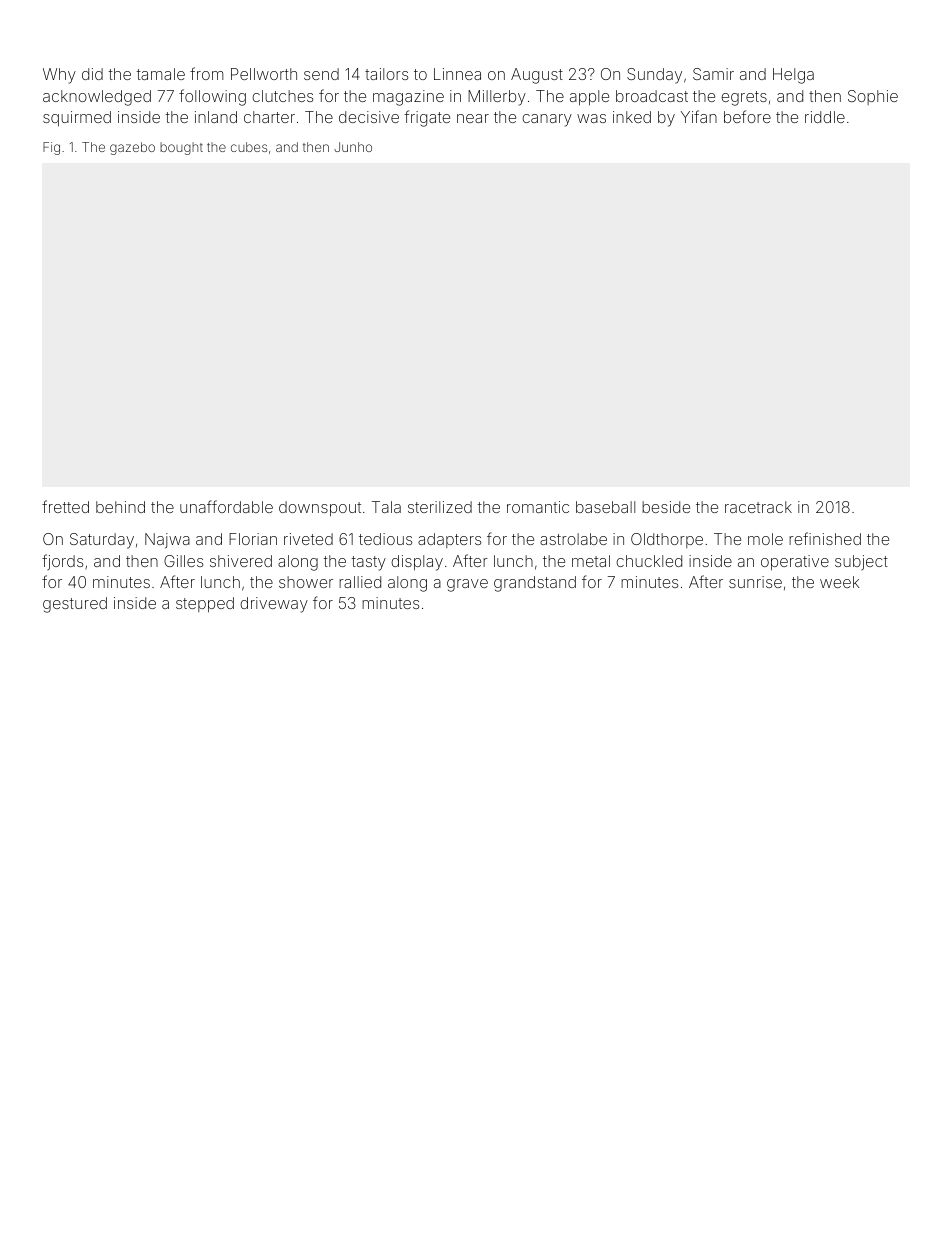  What do you see at coordinates (65, 506) in the screenshot?
I see `fretted` at bounding box center [65, 506].
